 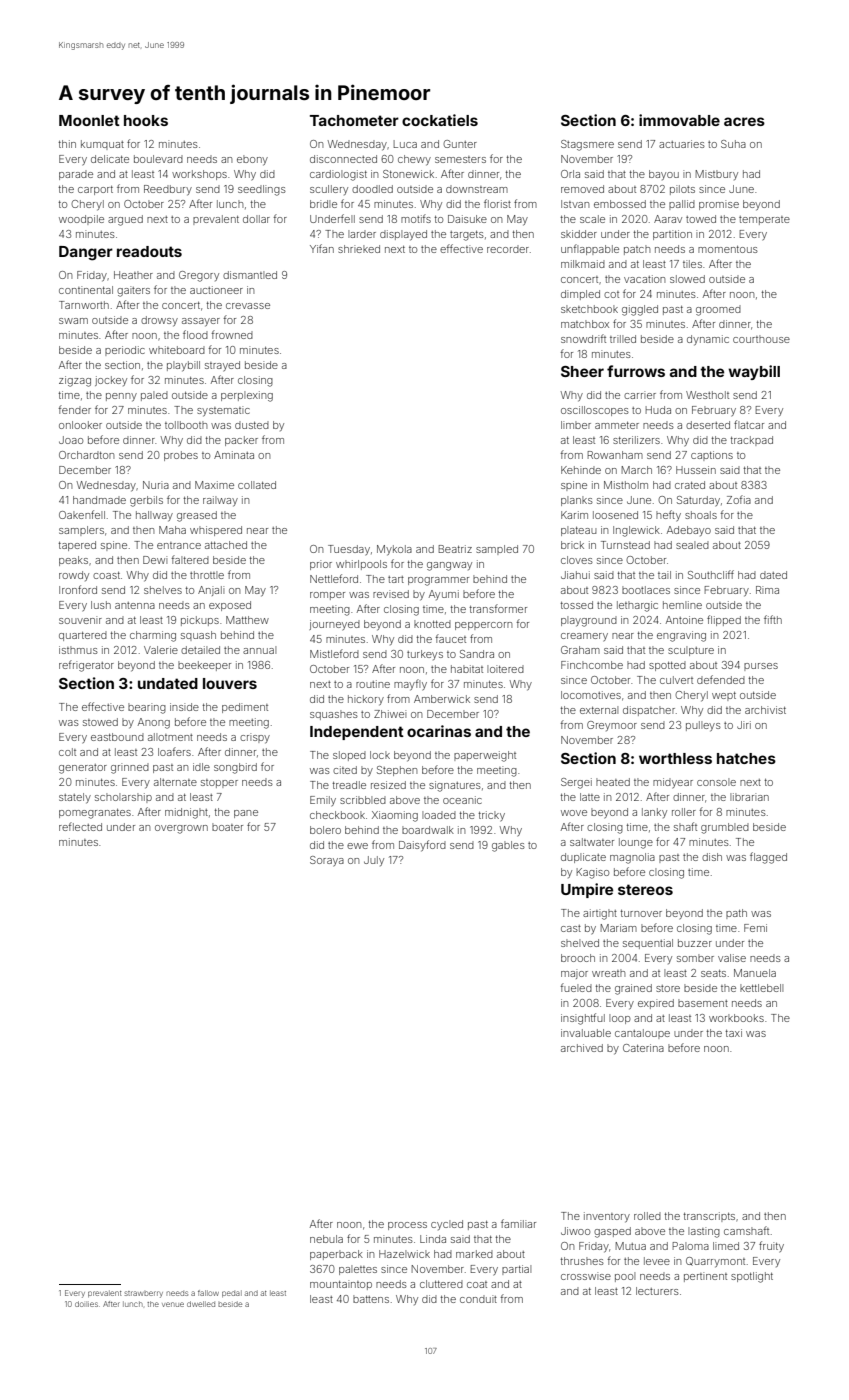 I want to click on gables, so click(x=508, y=846).
